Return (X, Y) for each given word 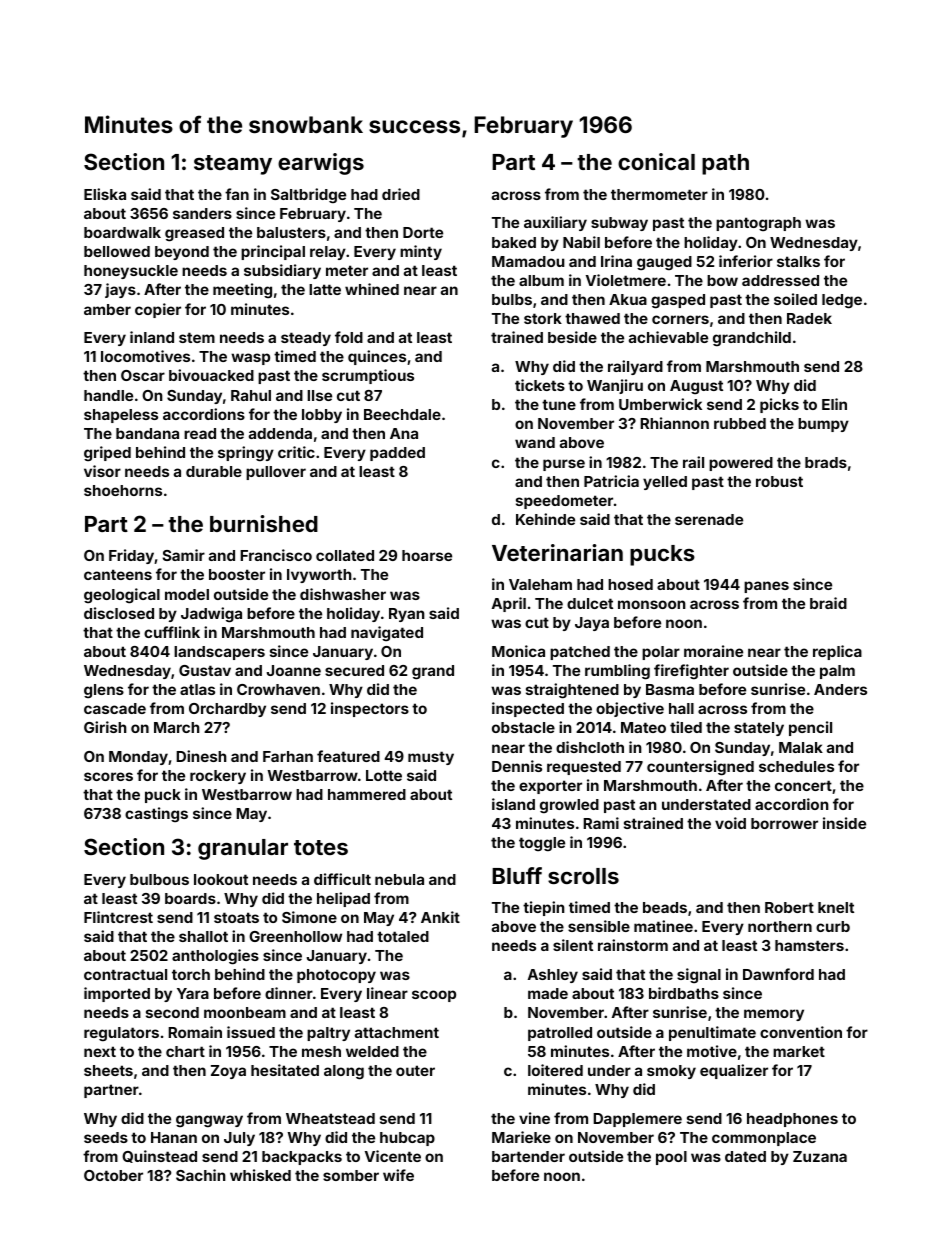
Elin (834, 404)
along (344, 1072)
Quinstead (159, 1156)
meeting (242, 290)
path (725, 164)
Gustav (205, 670)
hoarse (427, 555)
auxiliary (555, 223)
